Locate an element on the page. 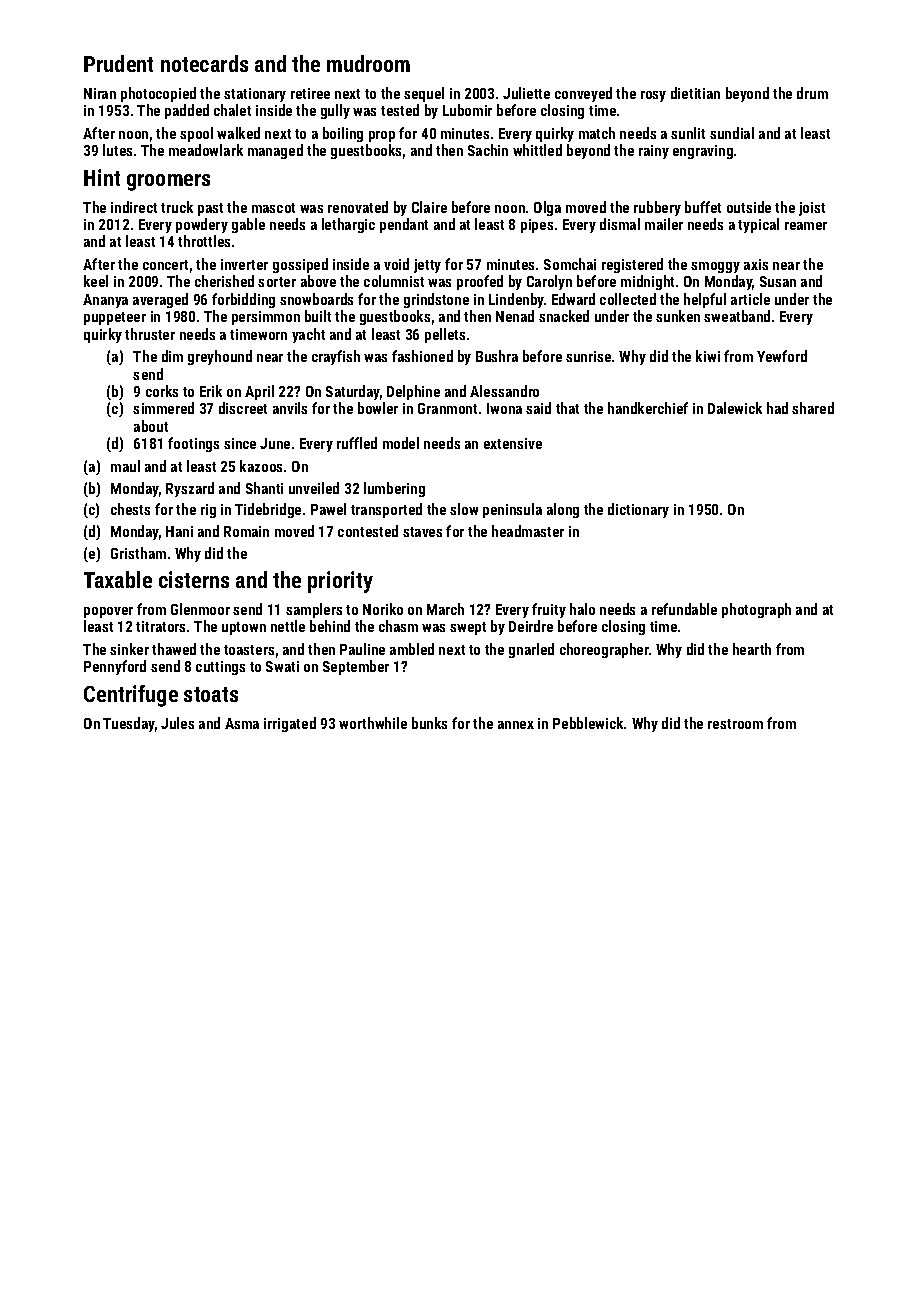  choreographer is located at coordinates (604, 650).
